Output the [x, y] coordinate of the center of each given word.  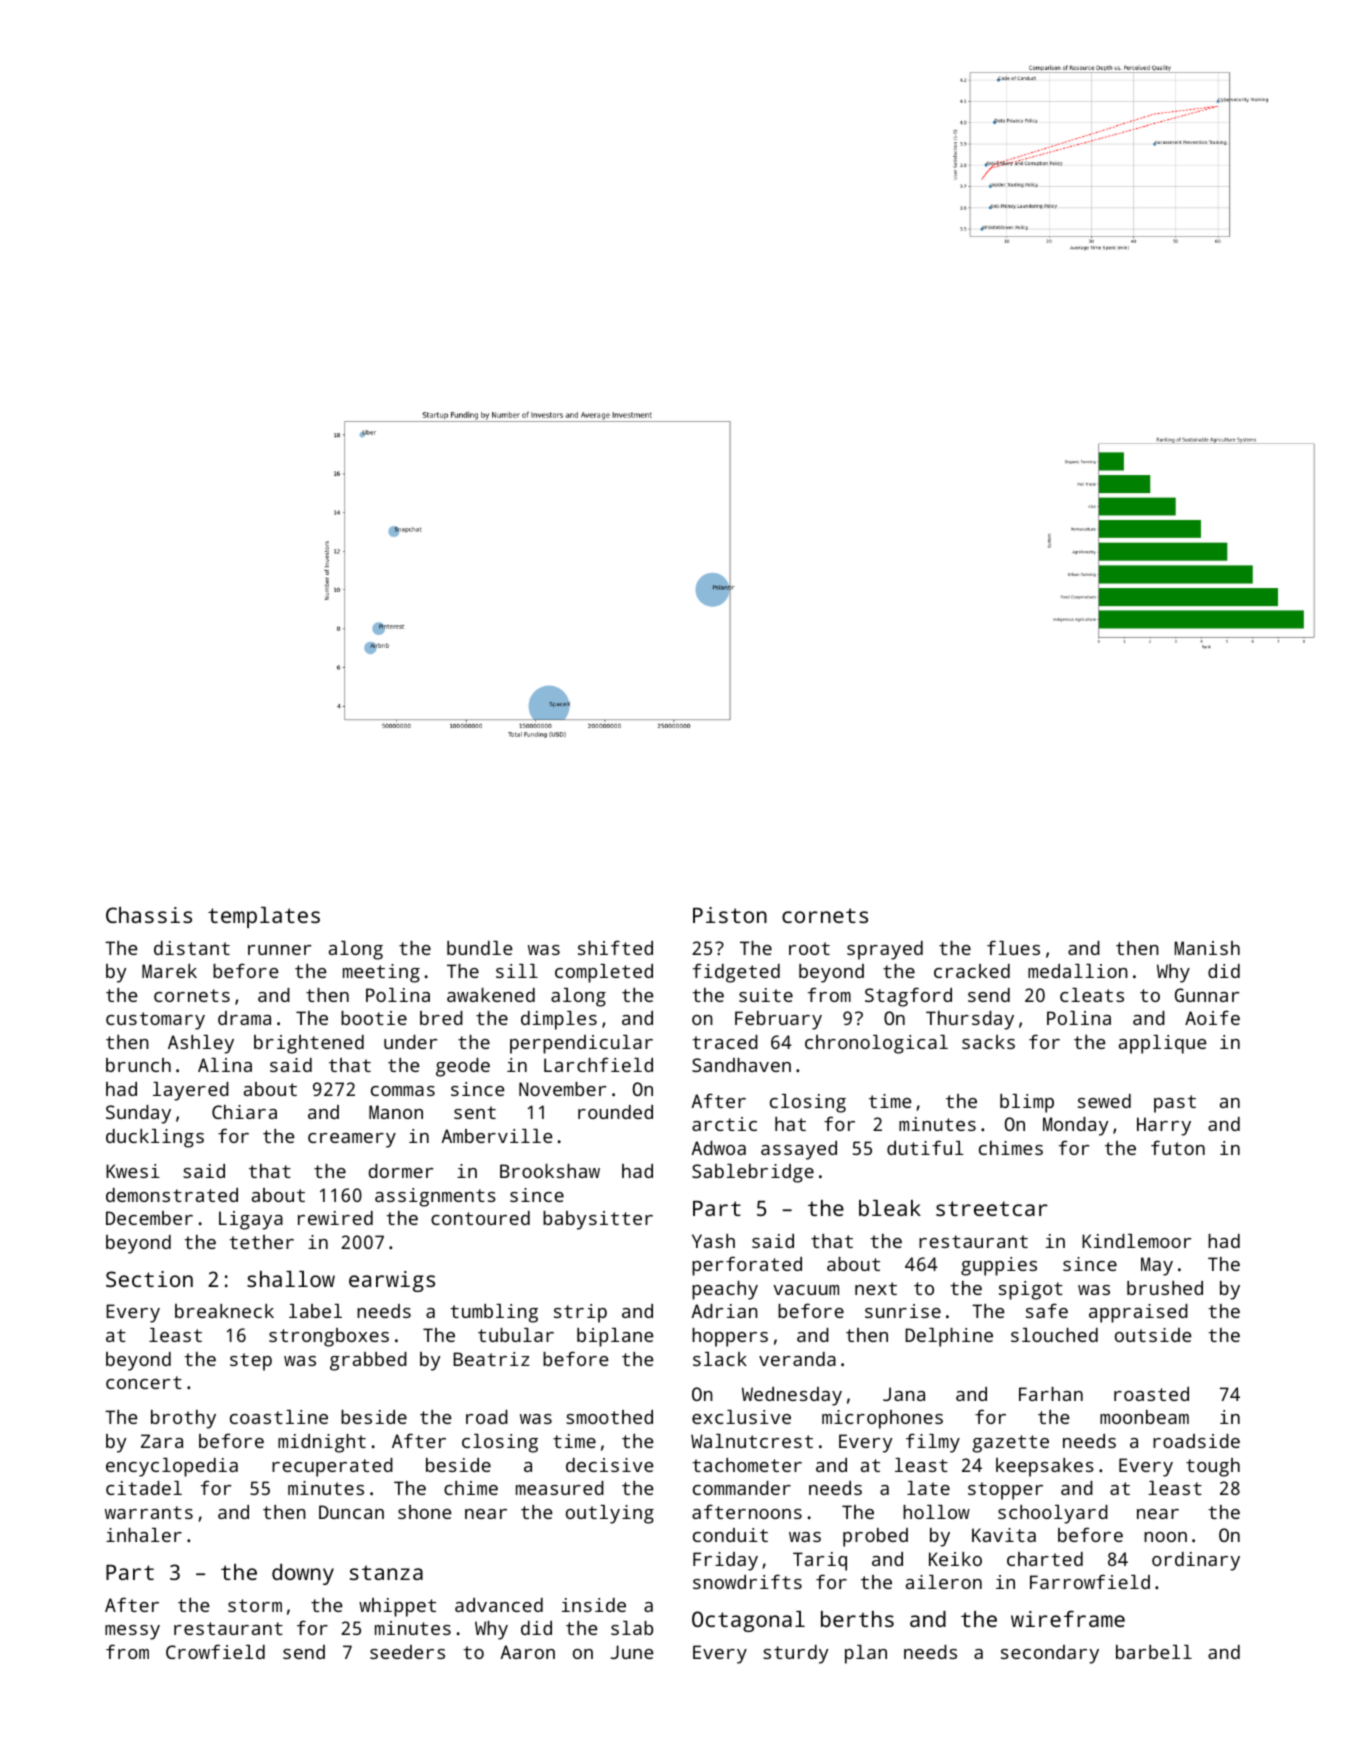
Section [149, 1279]
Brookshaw [550, 1171]
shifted [615, 947]
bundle [480, 948]
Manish [1207, 948]
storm [255, 1605]
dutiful [925, 1147]
